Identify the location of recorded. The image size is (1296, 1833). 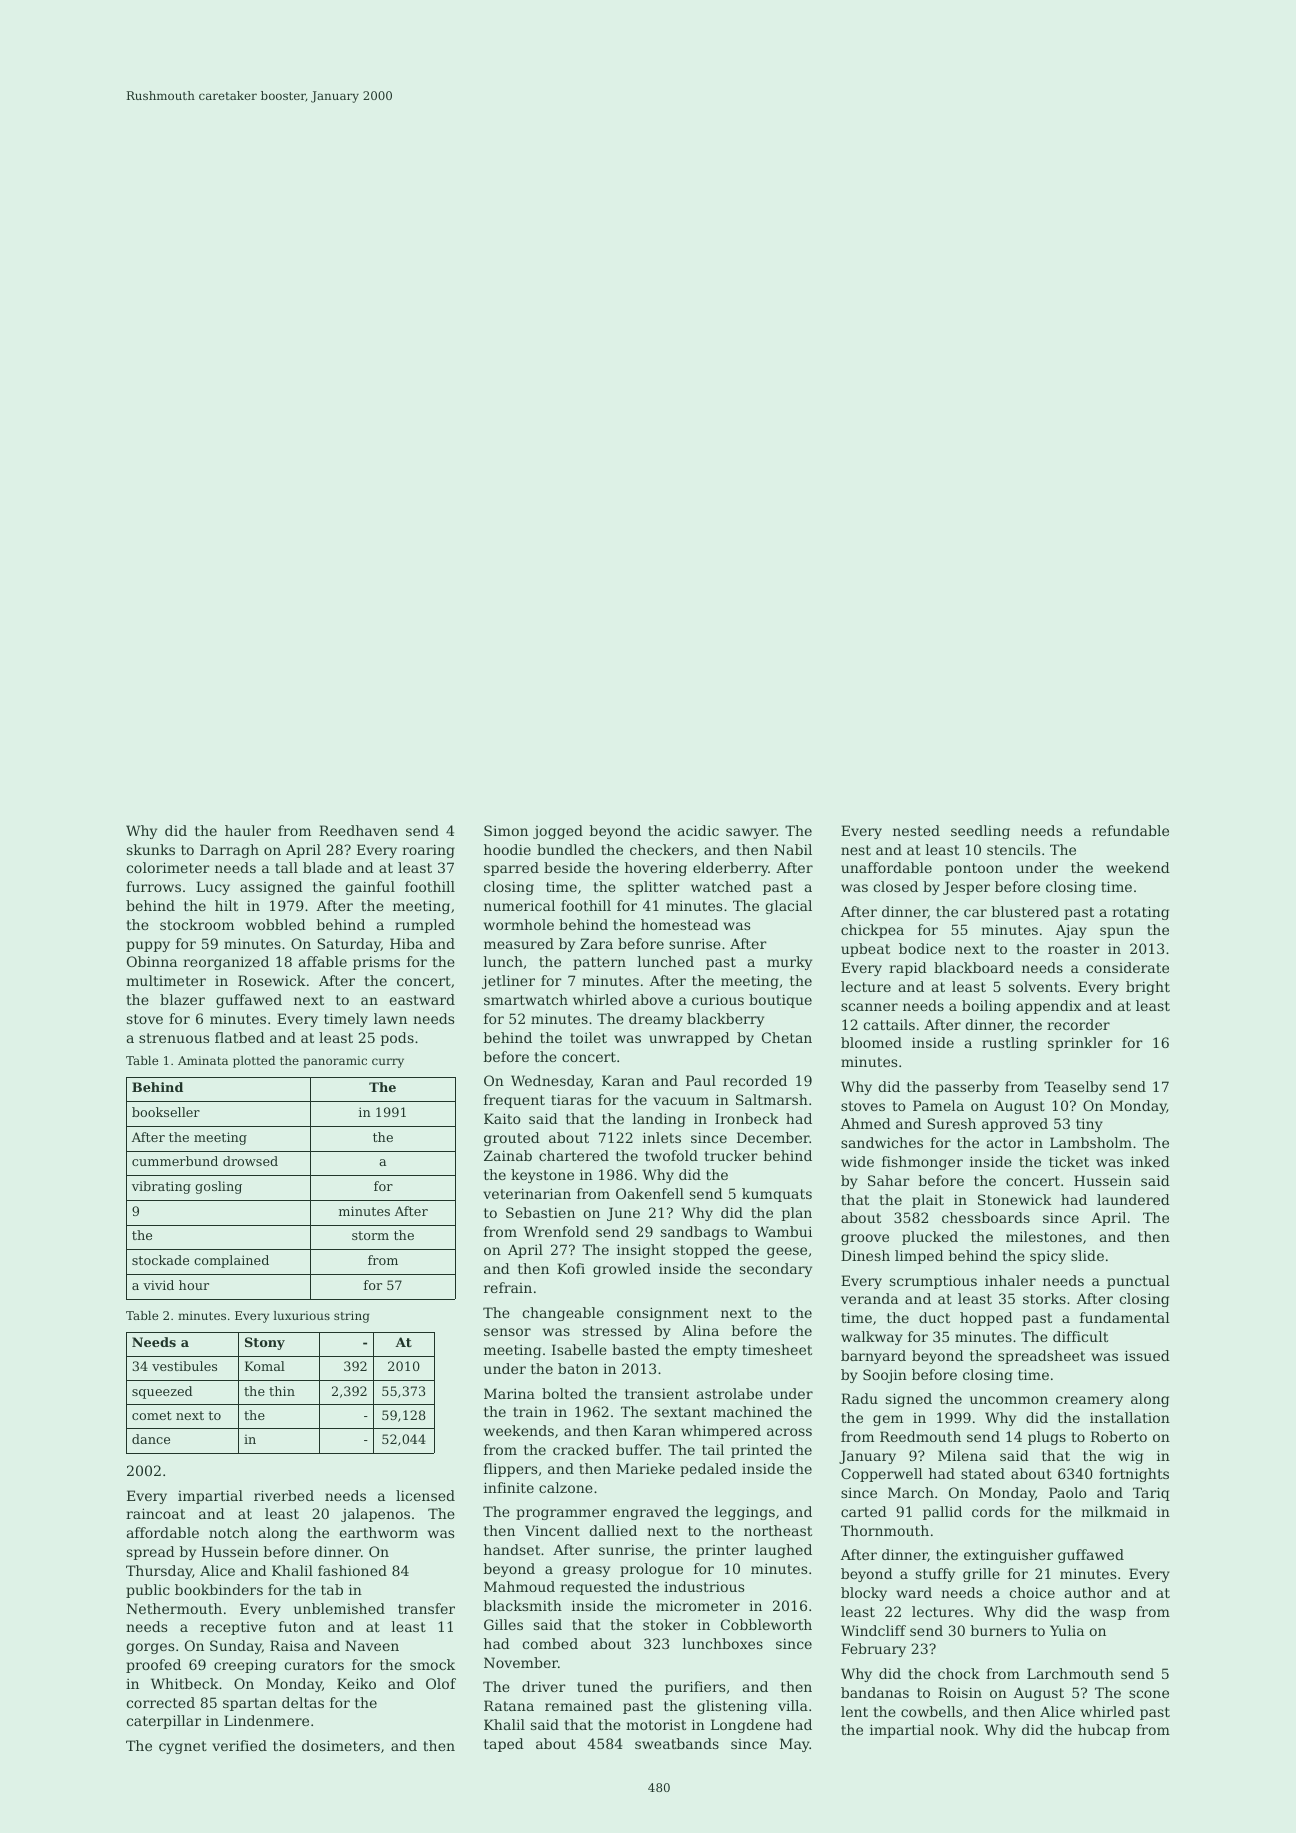
(755, 1080).
